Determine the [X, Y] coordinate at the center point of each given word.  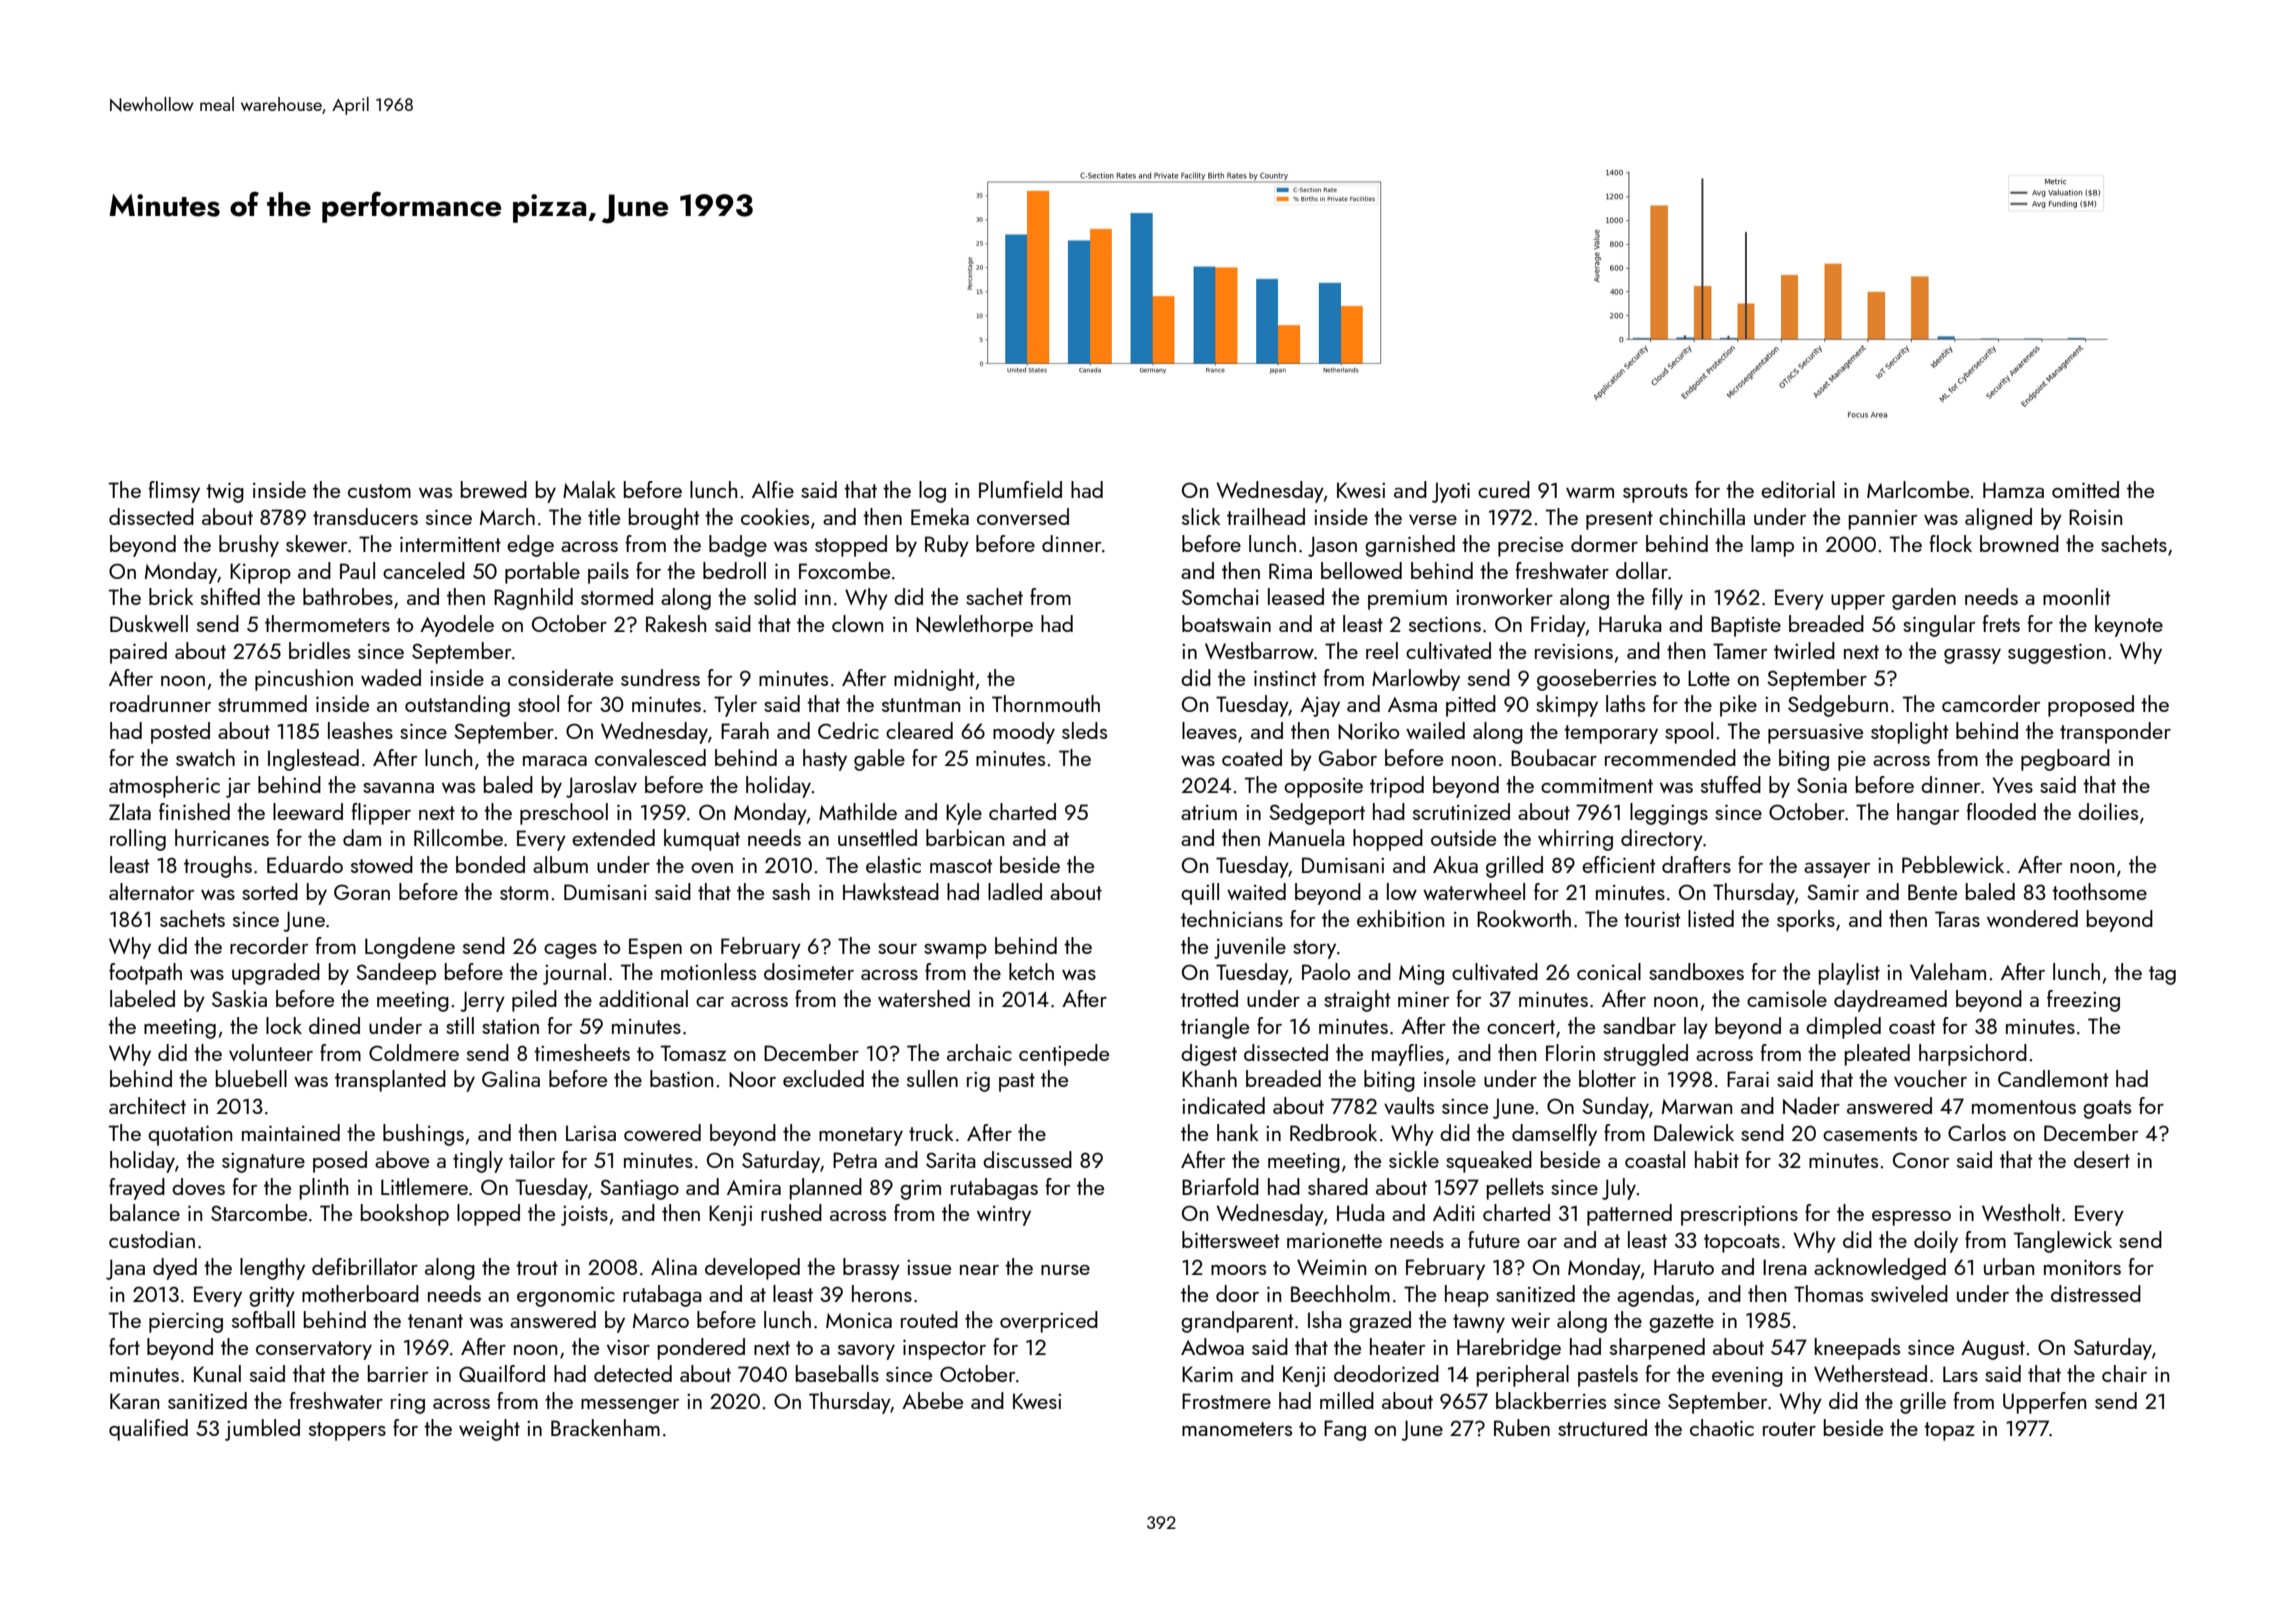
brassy [871, 1269]
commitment [1597, 785]
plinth [324, 1189]
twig [225, 493]
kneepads [1857, 1349]
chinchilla [1702, 516]
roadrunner [160, 703]
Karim [1207, 1374]
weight [489, 1430]
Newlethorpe [974, 626]
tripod [1397, 787]
